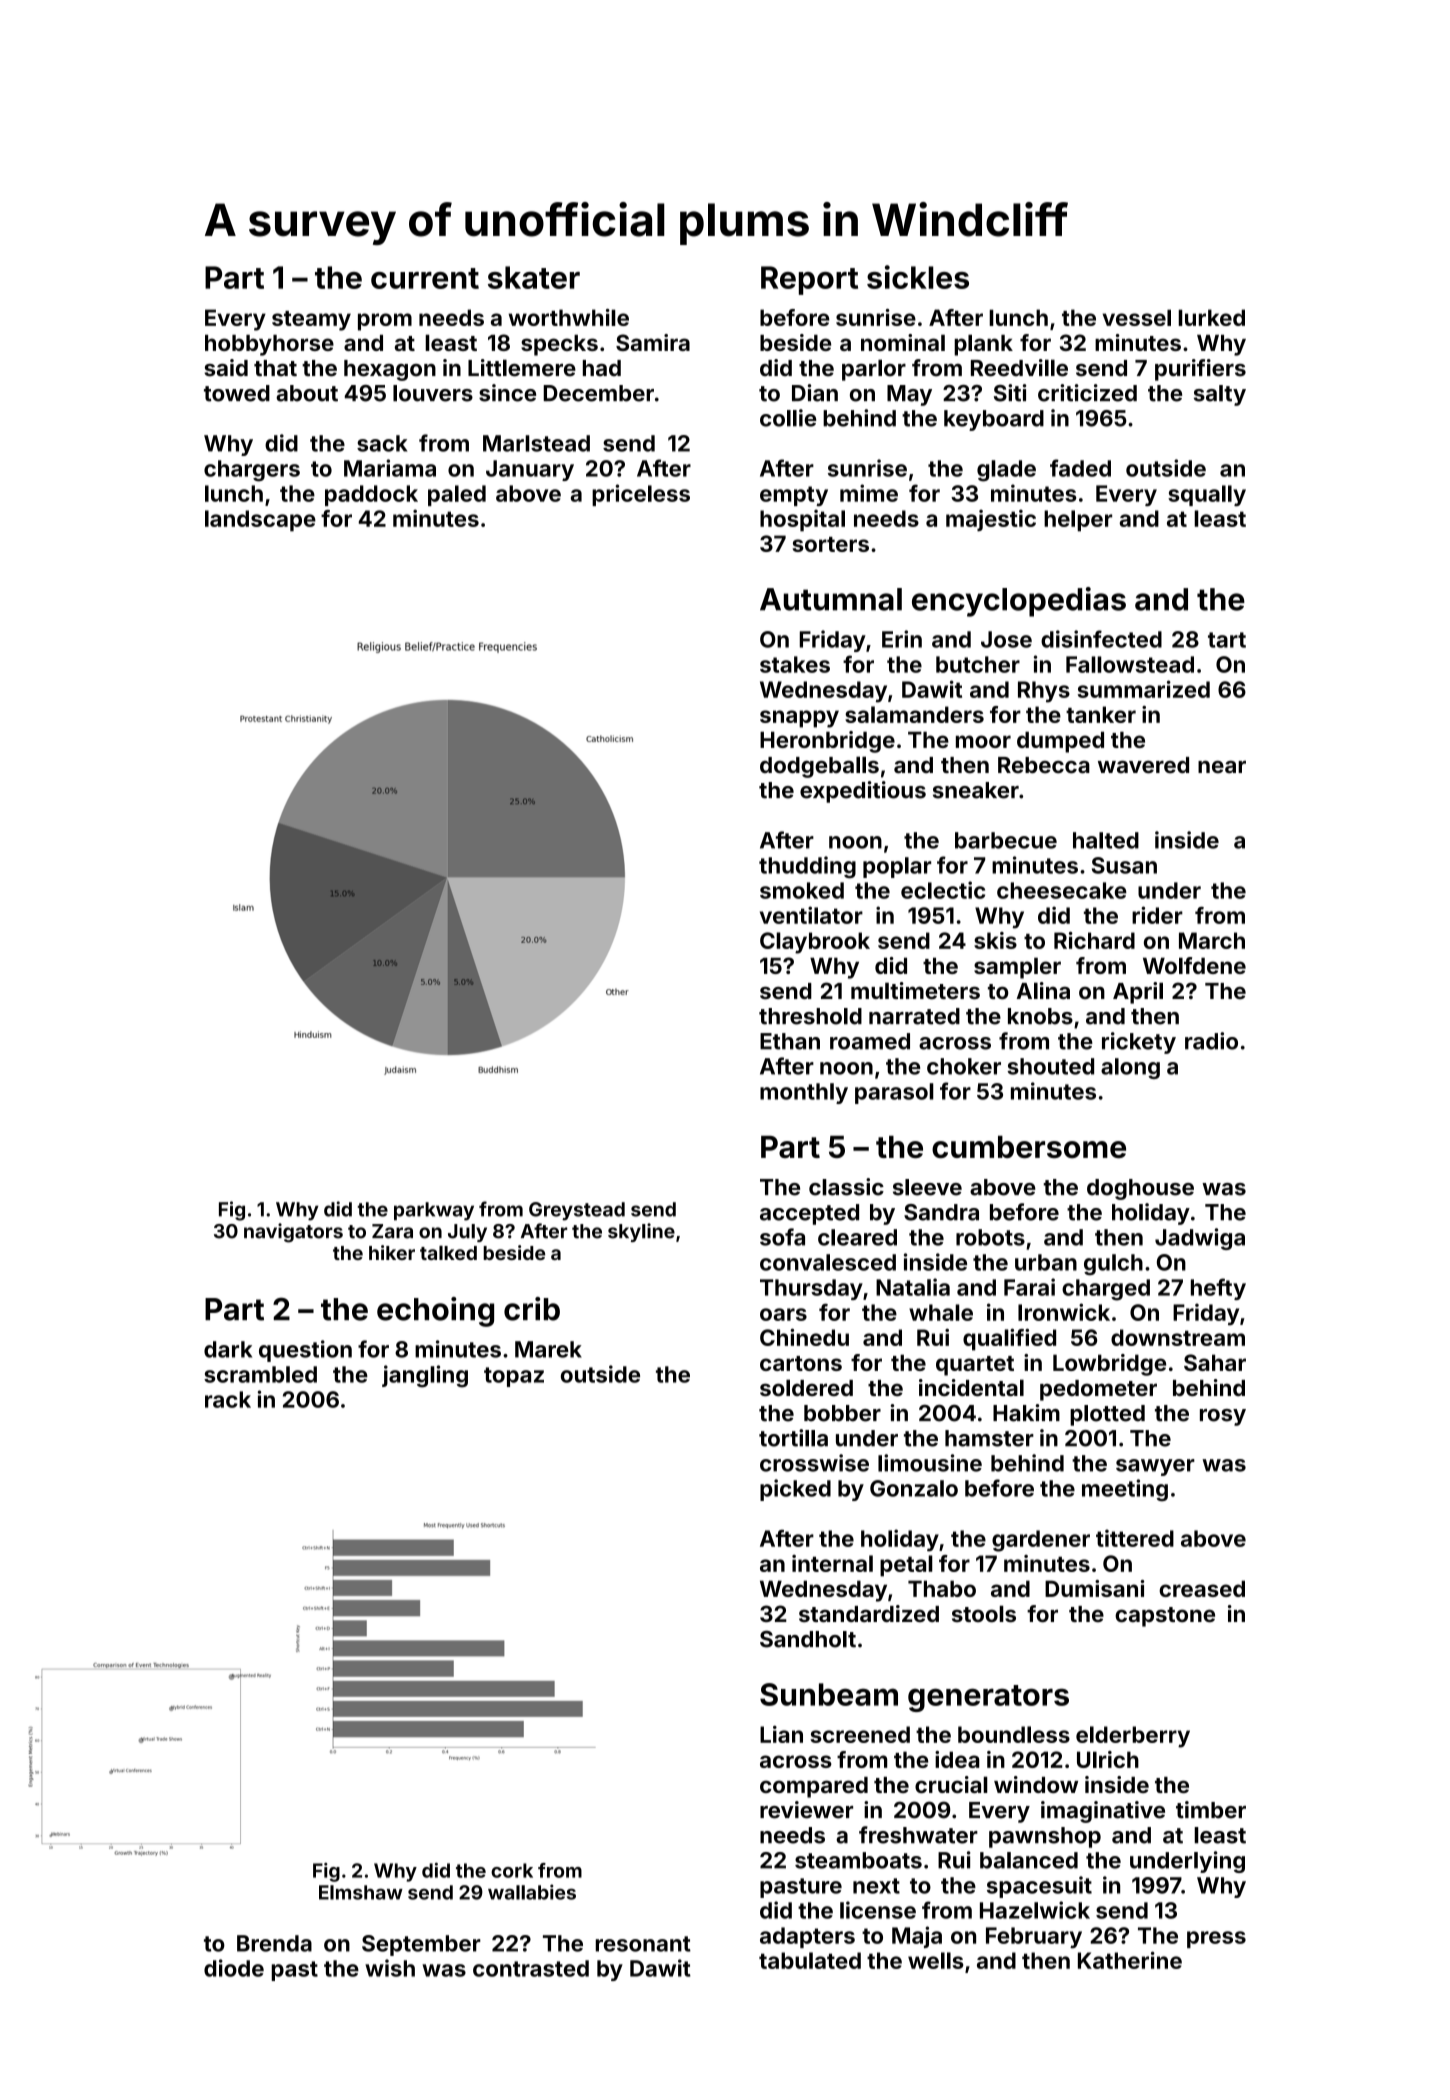 The height and width of the screenshot is (2100, 1450). What do you see at coordinates (918, 277) in the screenshot?
I see `sickles` at bounding box center [918, 277].
